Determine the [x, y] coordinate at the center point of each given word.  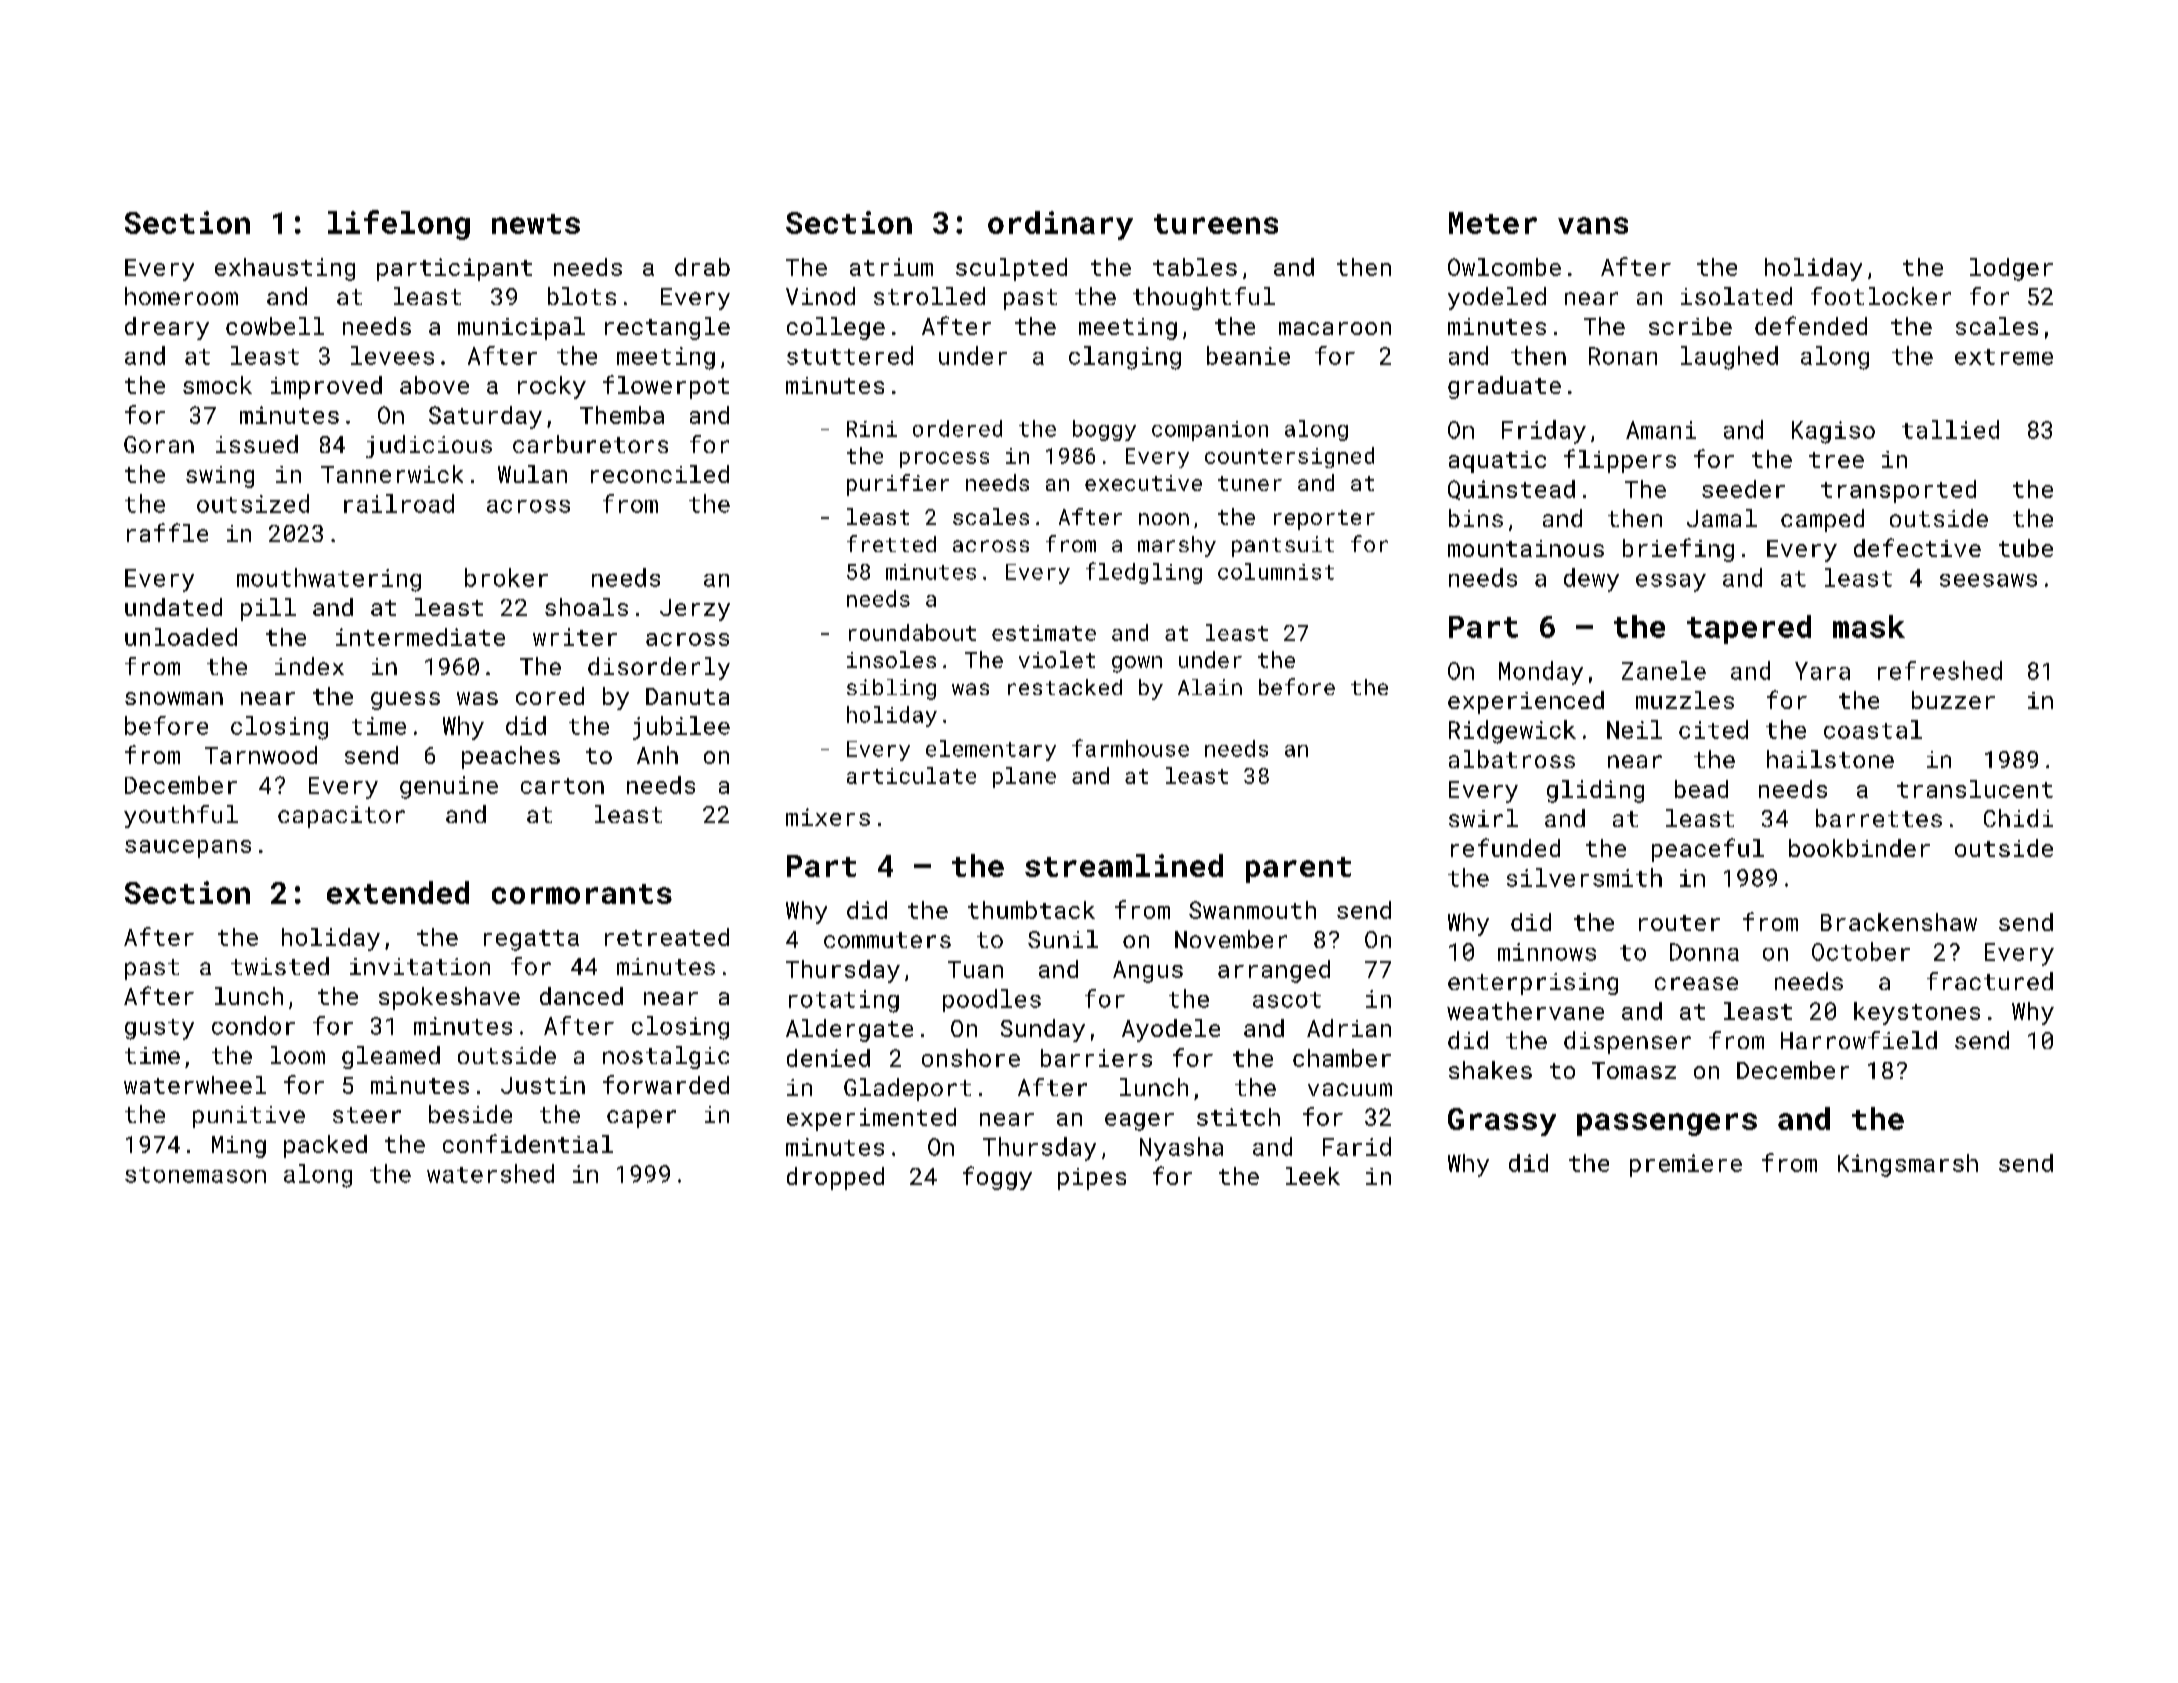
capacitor [341, 817]
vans [1593, 225]
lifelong [399, 225]
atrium [891, 267]
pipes [1092, 1179]
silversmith [1584, 877]
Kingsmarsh [1908, 1165]
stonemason [195, 1175]
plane [1024, 777]
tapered [1749, 629]
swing [220, 477]
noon [1164, 519]
